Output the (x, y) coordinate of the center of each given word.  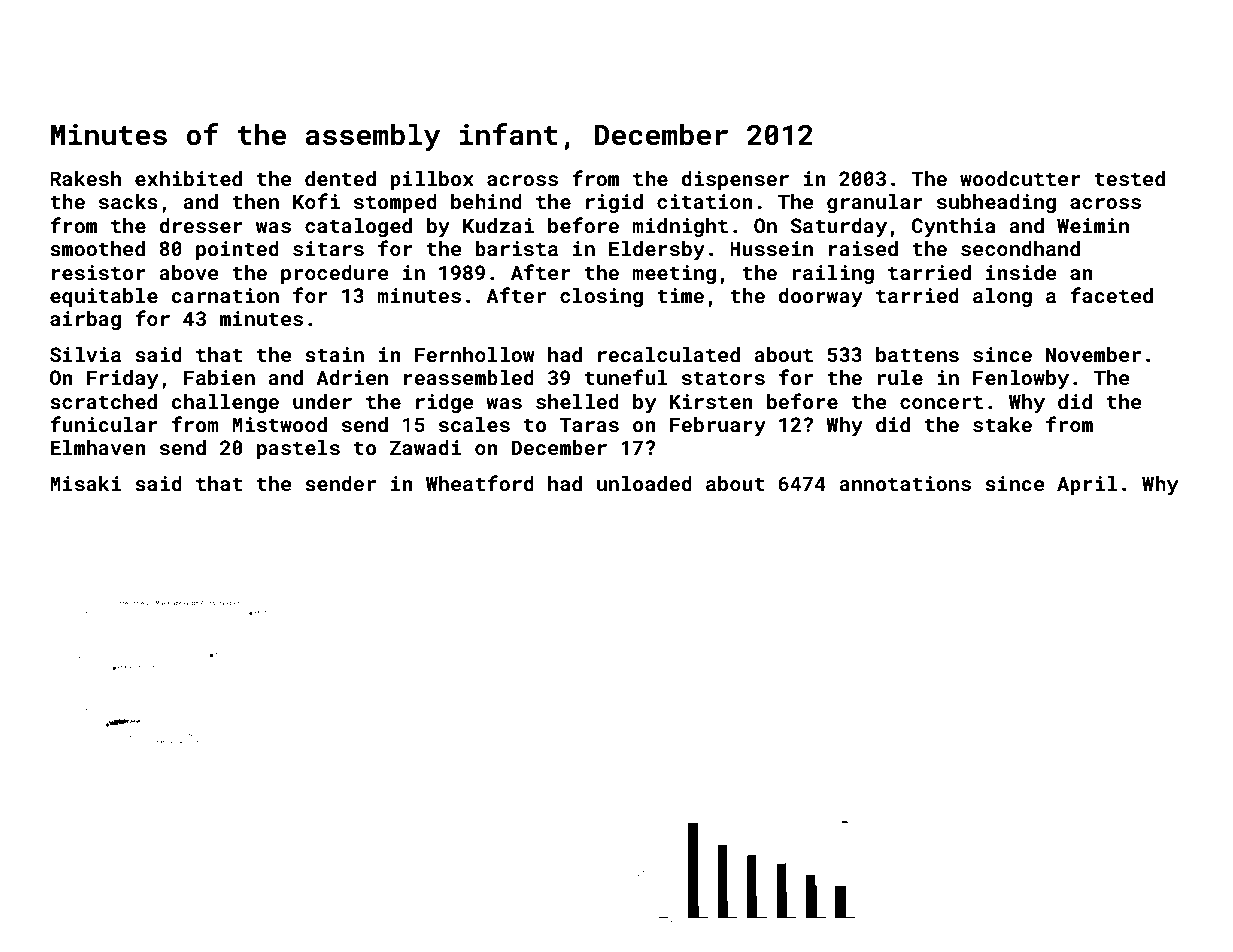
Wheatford (480, 483)
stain (334, 354)
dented (340, 178)
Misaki (85, 483)
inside (1021, 272)
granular (875, 203)
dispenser (735, 180)
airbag (85, 320)
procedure (334, 274)
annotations (905, 483)
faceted (1111, 295)
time (680, 295)
